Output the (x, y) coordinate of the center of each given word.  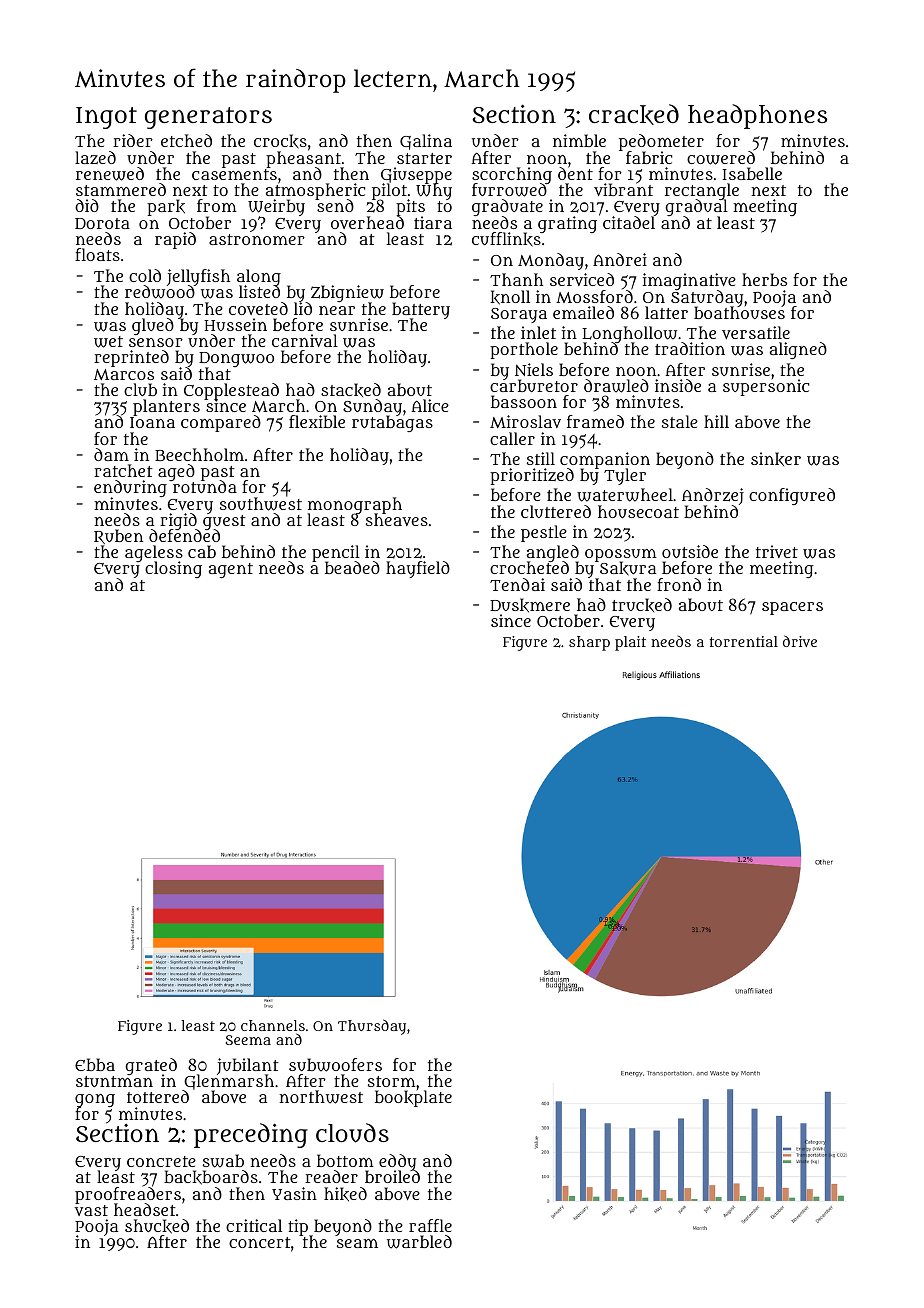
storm (392, 1081)
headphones (757, 116)
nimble (579, 140)
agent (231, 570)
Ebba (95, 1064)
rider (133, 140)
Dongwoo (236, 360)
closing (173, 570)
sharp (589, 643)
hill (716, 421)
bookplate (413, 1099)
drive (800, 641)
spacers (792, 608)
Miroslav (525, 421)
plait (630, 643)
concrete (161, 1161)
